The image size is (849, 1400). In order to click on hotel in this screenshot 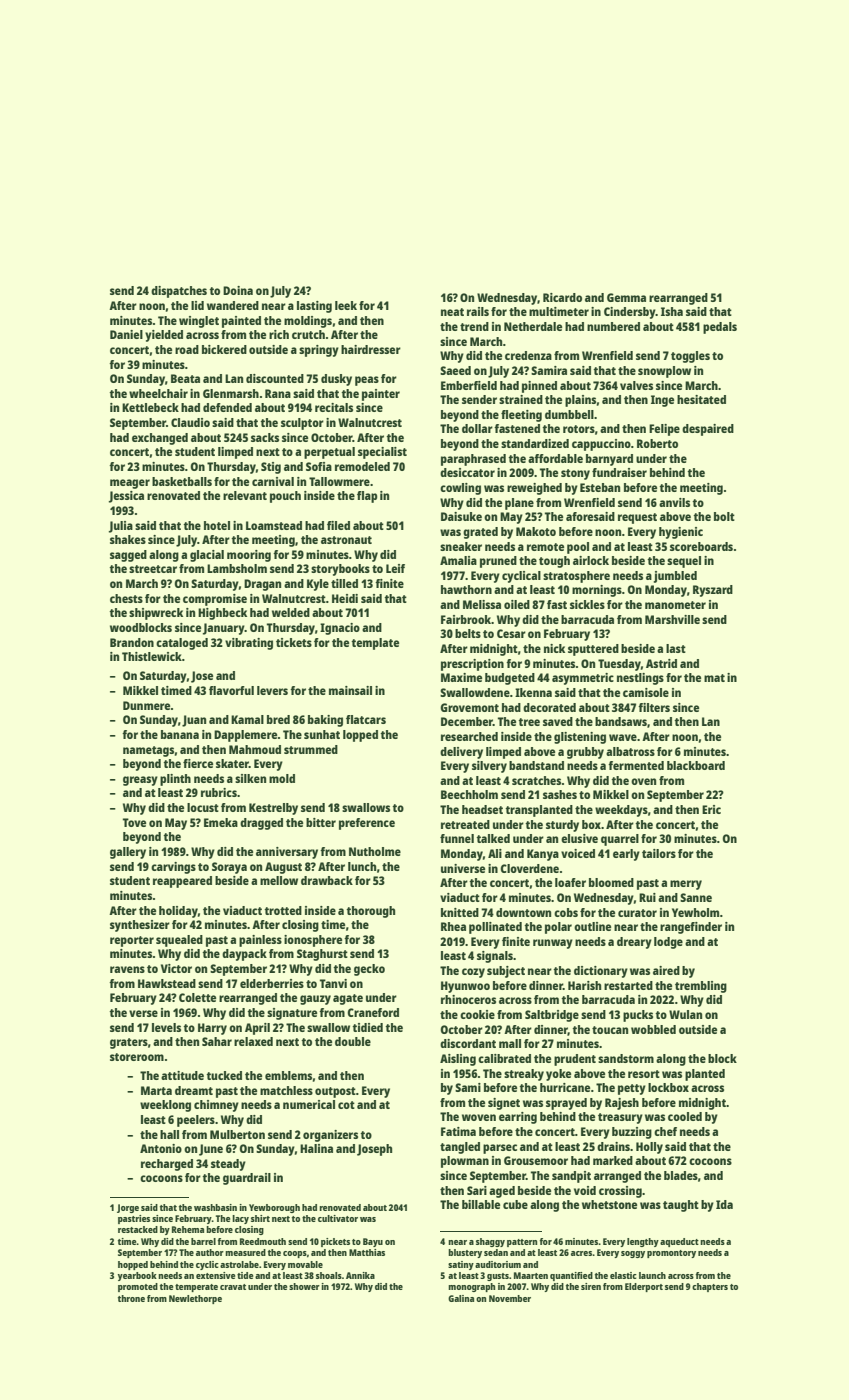, I will do `click(217, 525)`.
